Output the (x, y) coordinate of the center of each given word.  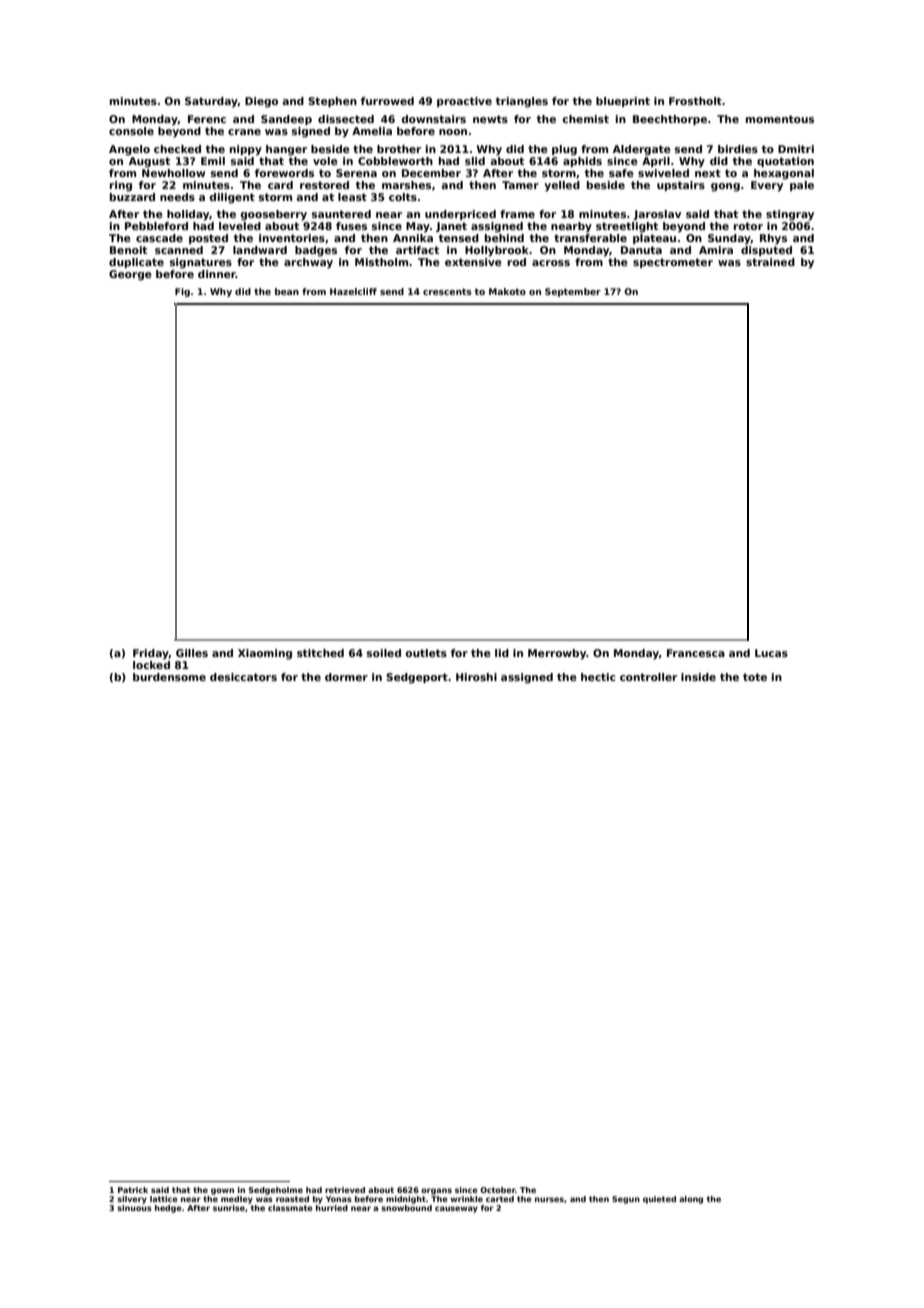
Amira (716, 250)
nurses (549, 1199)
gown (222, 1191)
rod (517, 262)
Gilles (192, 653)
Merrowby (557, 654)
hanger (286, 150)
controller (648, 677)
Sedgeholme (276, 1191)
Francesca (696, 653)
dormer (346, 677)
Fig (182, 292)
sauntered (341, 214)
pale (802, 186)
